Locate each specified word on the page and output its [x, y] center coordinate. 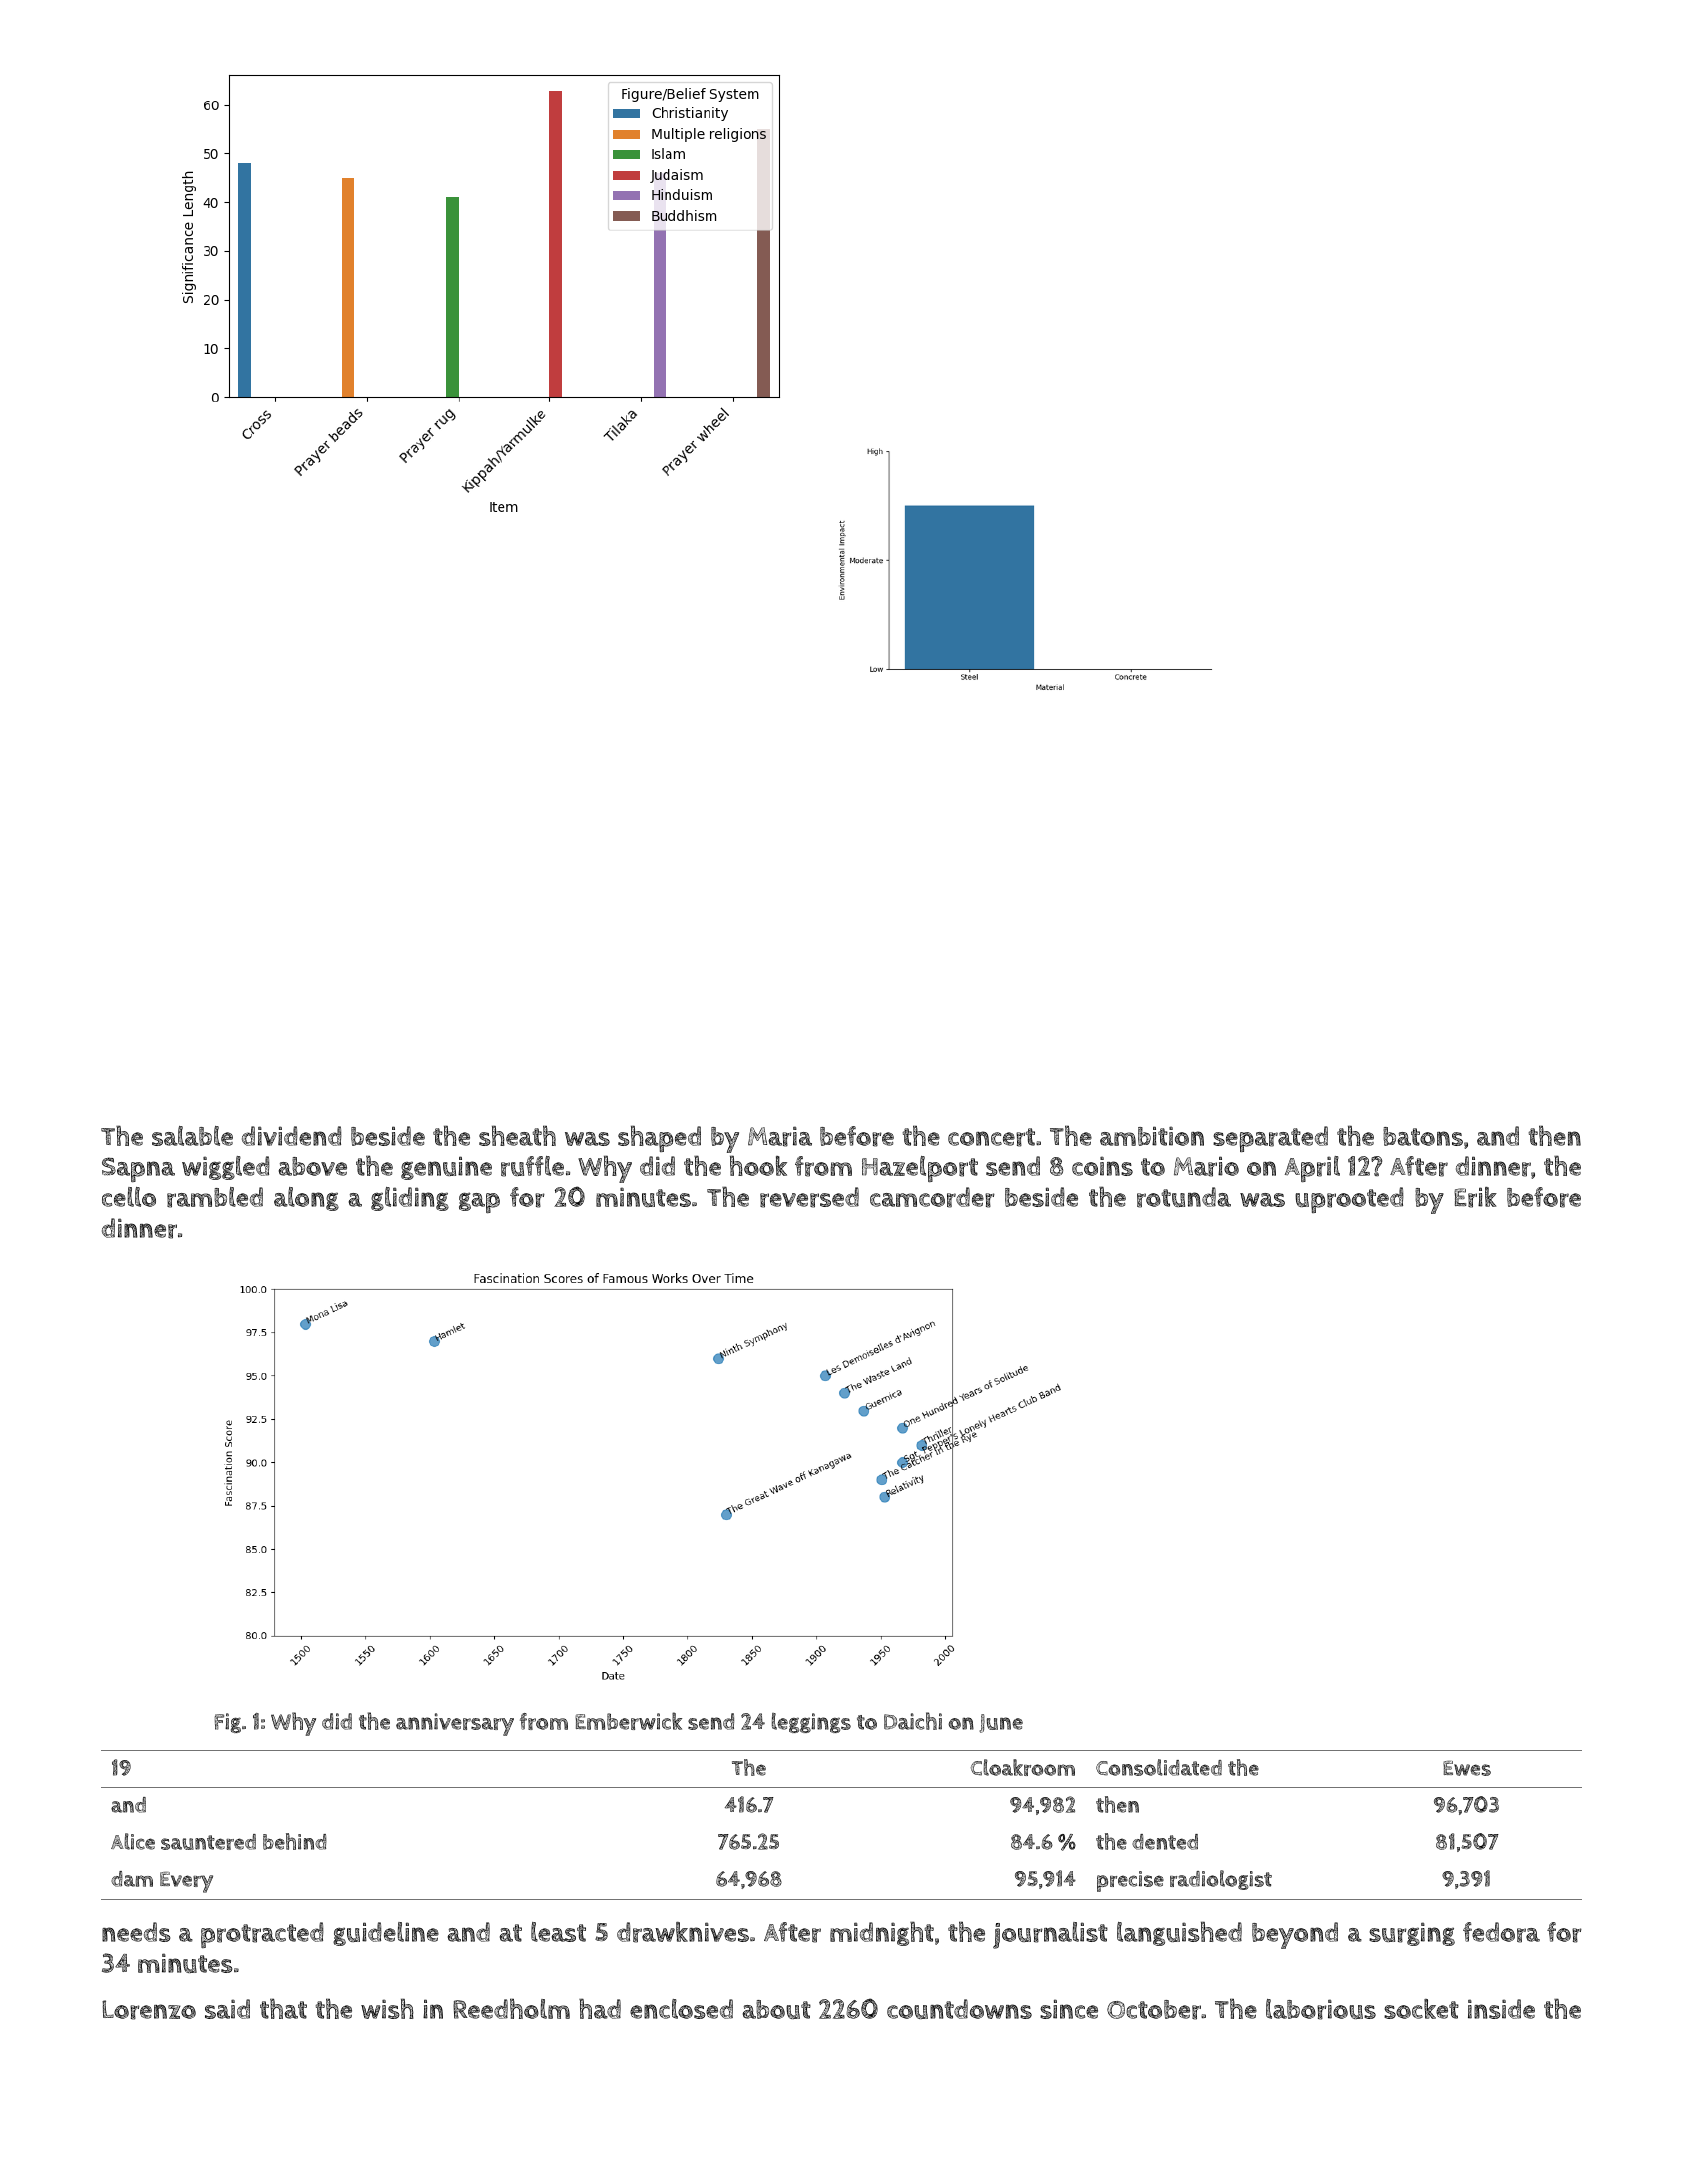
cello [129, 1197]
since [1069, 2009]
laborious [1321, 2009]
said [227, 2009]
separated [1270, 1139]
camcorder [932, 1197]
